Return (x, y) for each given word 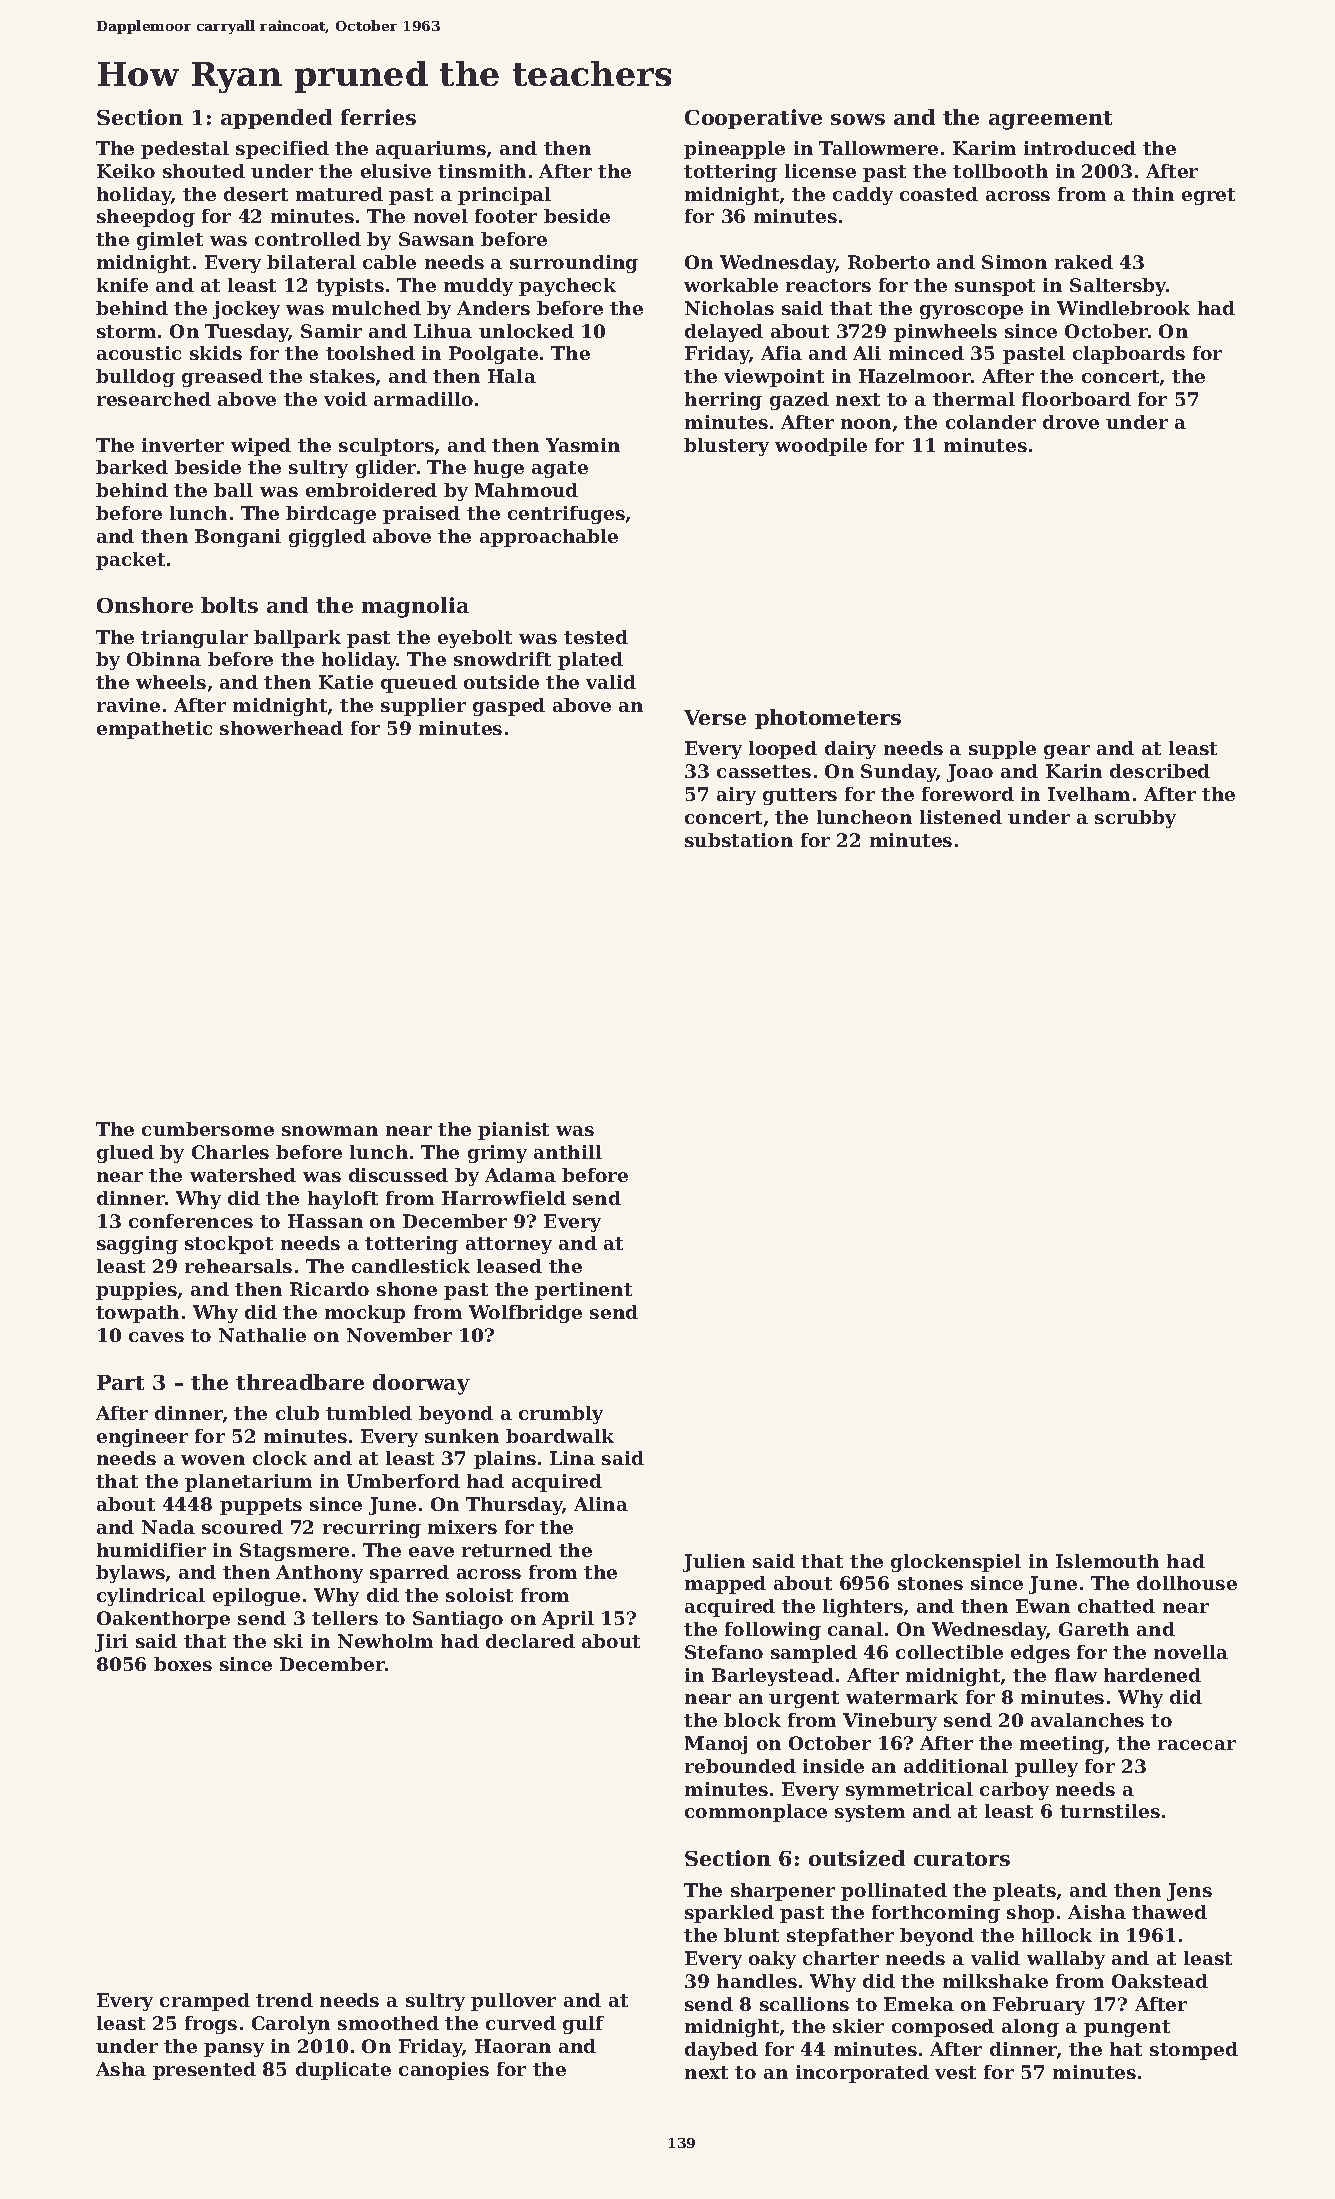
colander (991, 422)
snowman (330, 1131)
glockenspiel (956, 1563)
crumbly (561, 1415)
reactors (828, 285)
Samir (331, 331)
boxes (183, 1664)
